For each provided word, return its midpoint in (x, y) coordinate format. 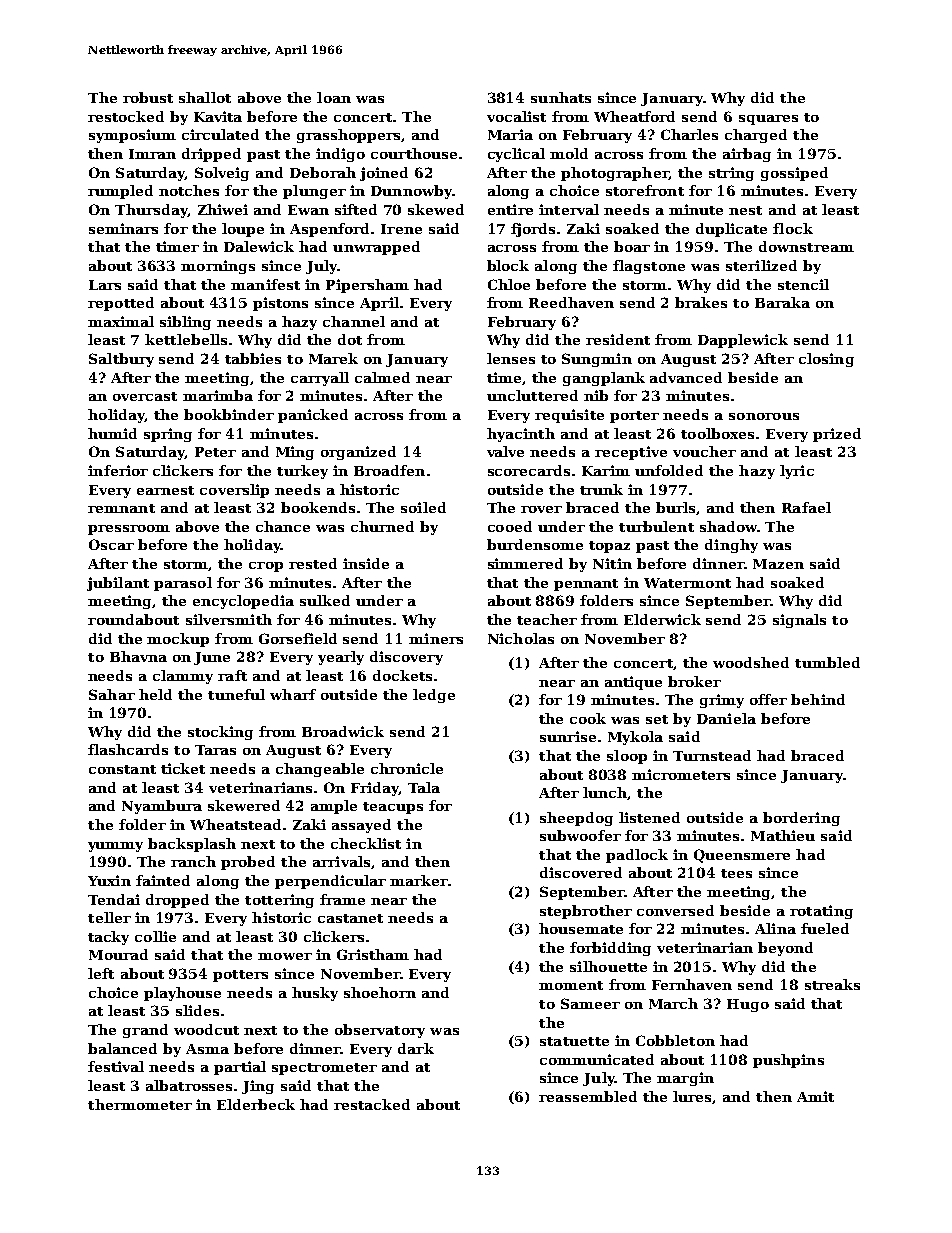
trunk (601, 489)
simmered (525, 563)
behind (818, 699)
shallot (205, 97)
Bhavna (138, 656)
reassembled (588, 1096)
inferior (118, 470)
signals (799, 621)
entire (510, 209)
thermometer (140, 1104)
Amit (815, 1096)
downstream (806, 246)
